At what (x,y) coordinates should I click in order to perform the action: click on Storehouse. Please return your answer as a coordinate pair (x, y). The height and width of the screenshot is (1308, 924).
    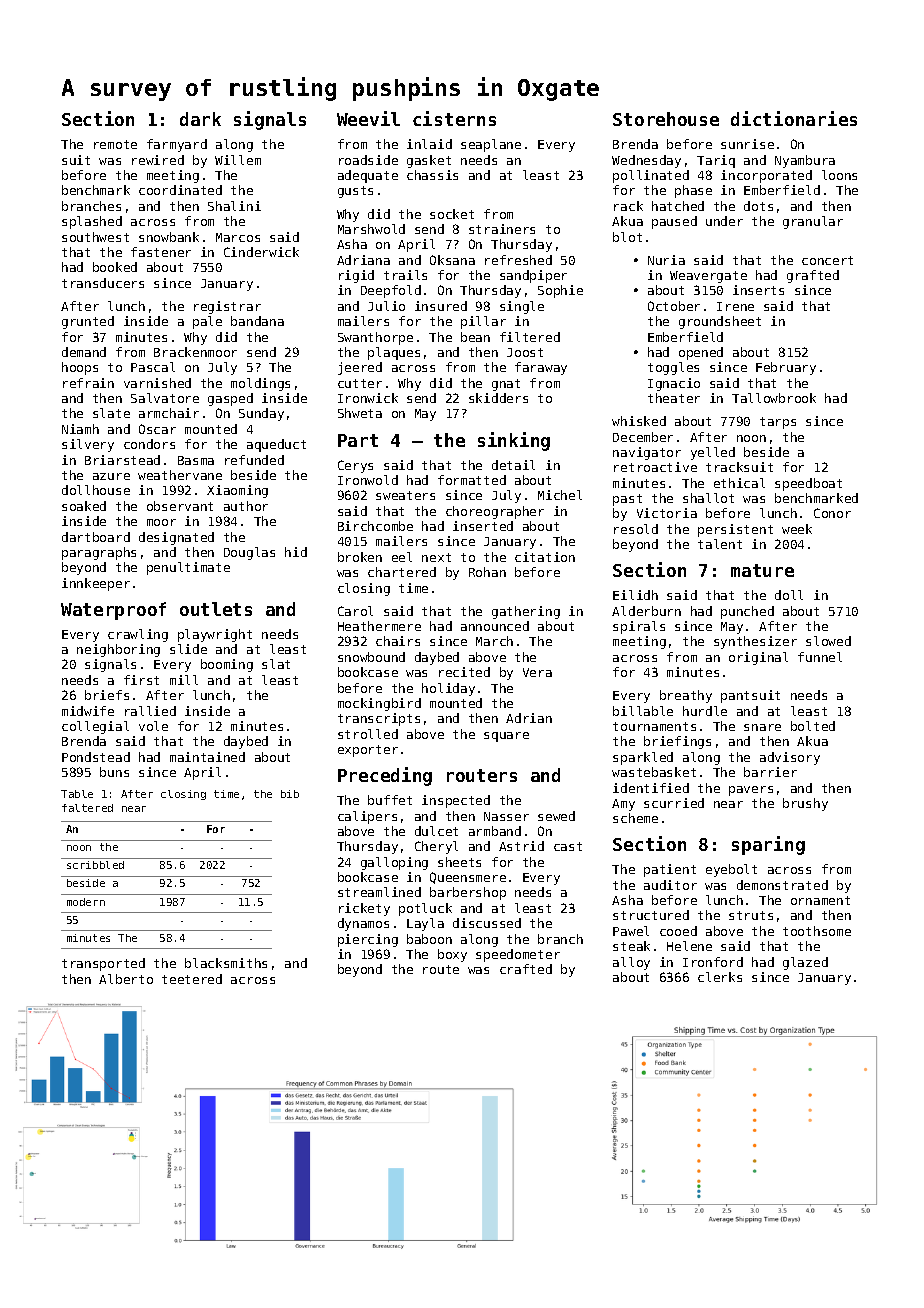
    Looking at the image, I should click on (666, 119).
